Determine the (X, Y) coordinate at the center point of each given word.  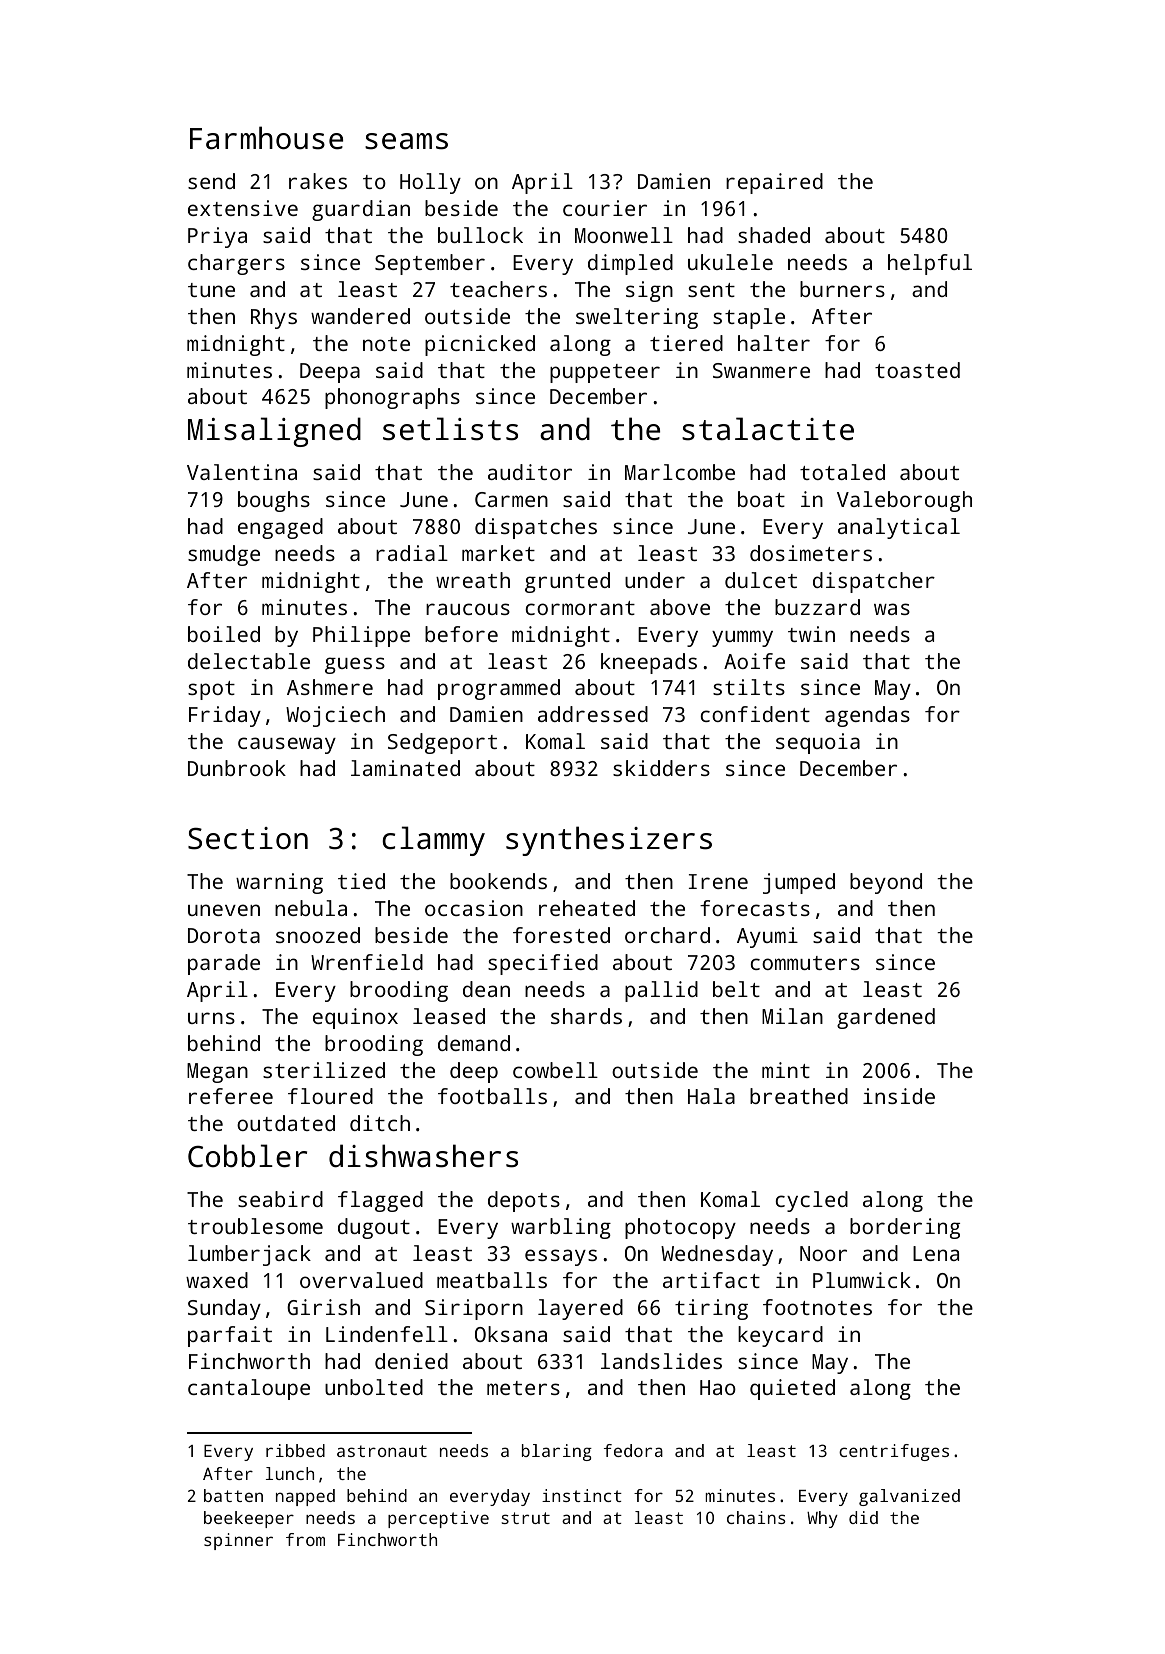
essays (561, 1257)
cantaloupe (249, 1389)
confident (755, 714)
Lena (936, 1253)
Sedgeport (442, 743)
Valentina (242, 472)
